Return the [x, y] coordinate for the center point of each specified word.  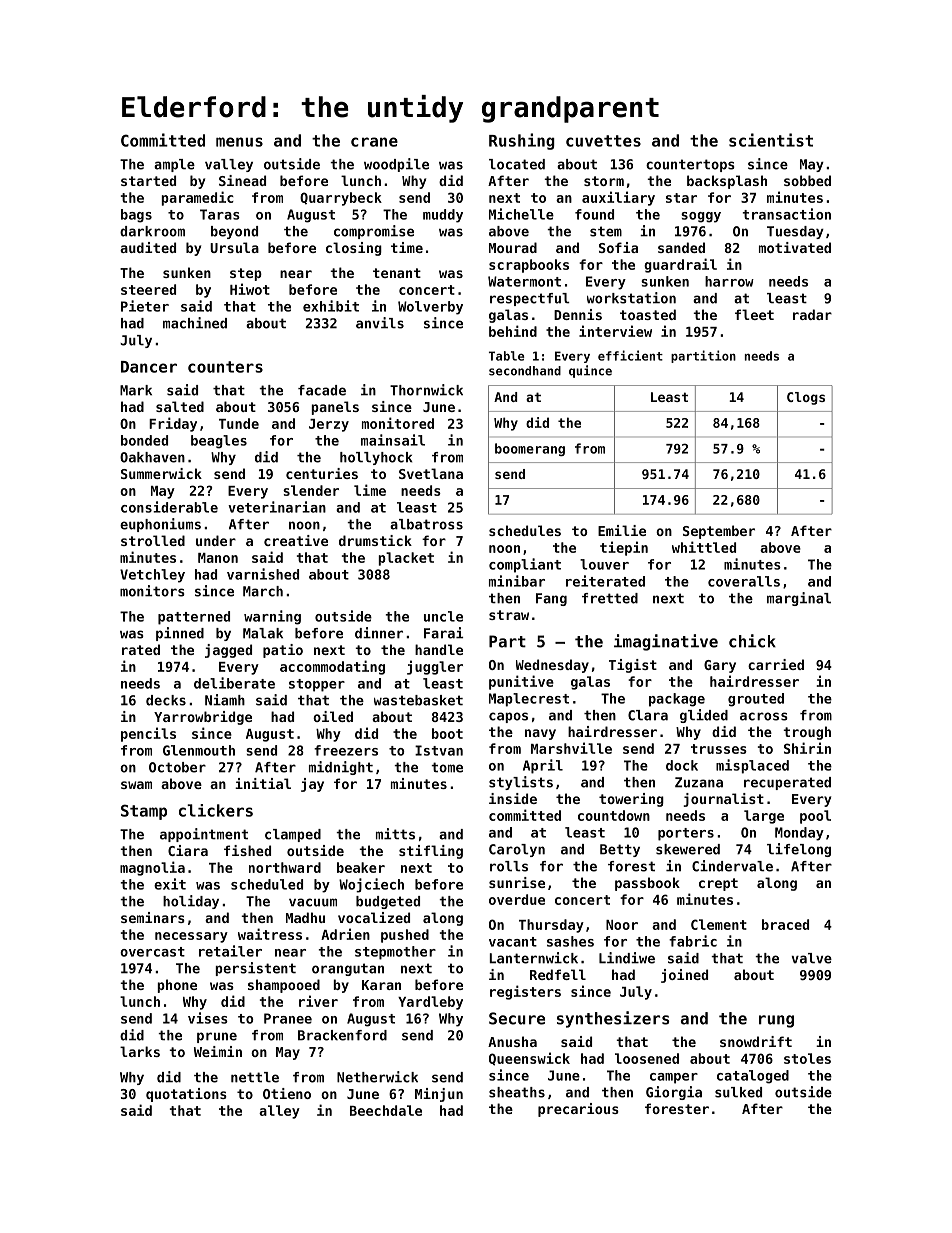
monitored [398, 423]
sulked [738, 1092]
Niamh [225, 700]
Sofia [618, 247]
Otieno [287, 1093]
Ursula [234, 247]
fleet [754, 314]
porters [686, 834]
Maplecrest [529, 700]
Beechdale [386, 1110]
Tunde [239, 423]
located [517, 164]
